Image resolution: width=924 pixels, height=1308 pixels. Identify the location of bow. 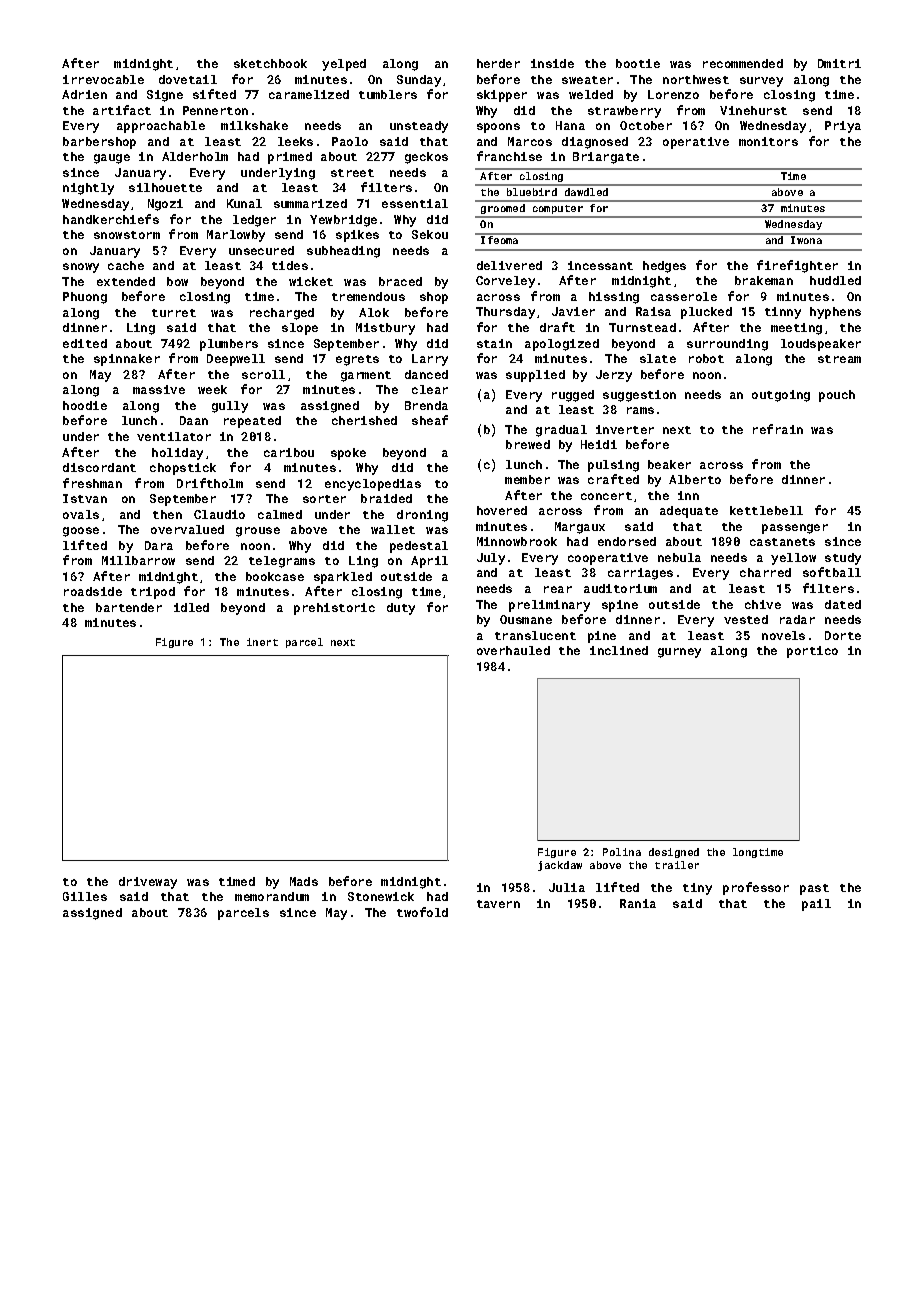
(177, 281).
